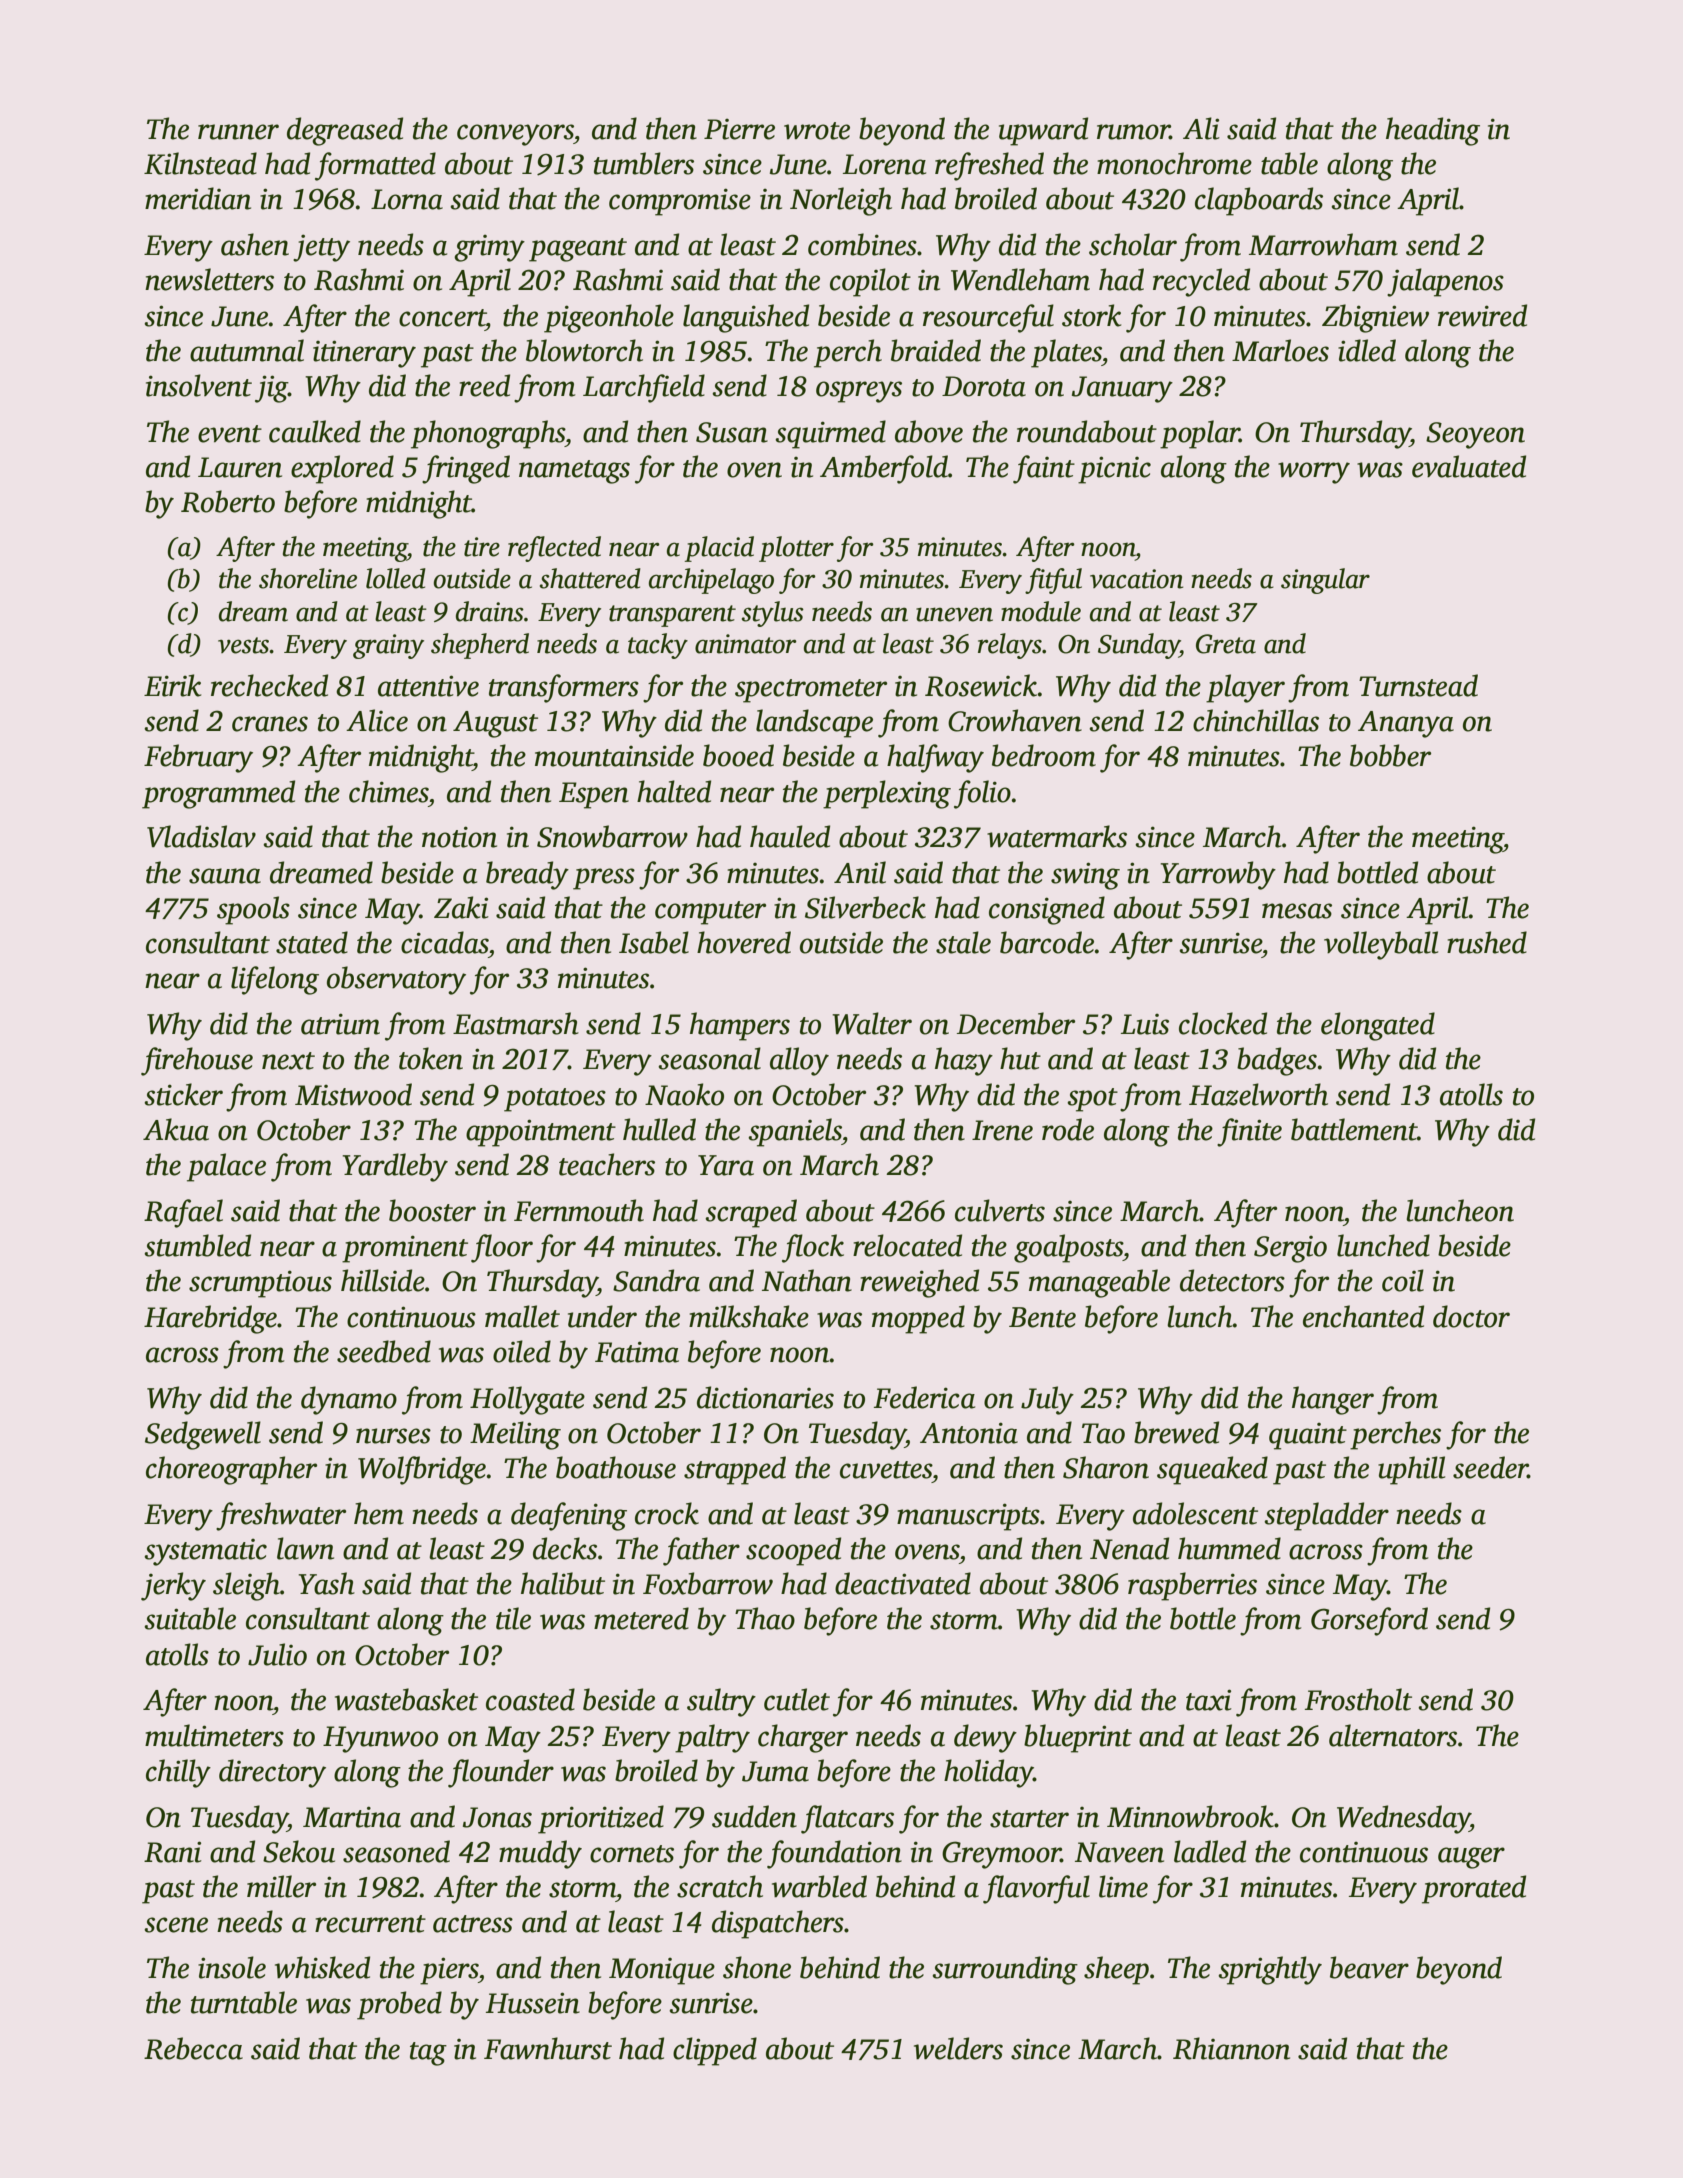 The height and width of the image is (2178, 1683). Describe the element at coordinates (594, 795) in the image. I see `Espen` at that location.
